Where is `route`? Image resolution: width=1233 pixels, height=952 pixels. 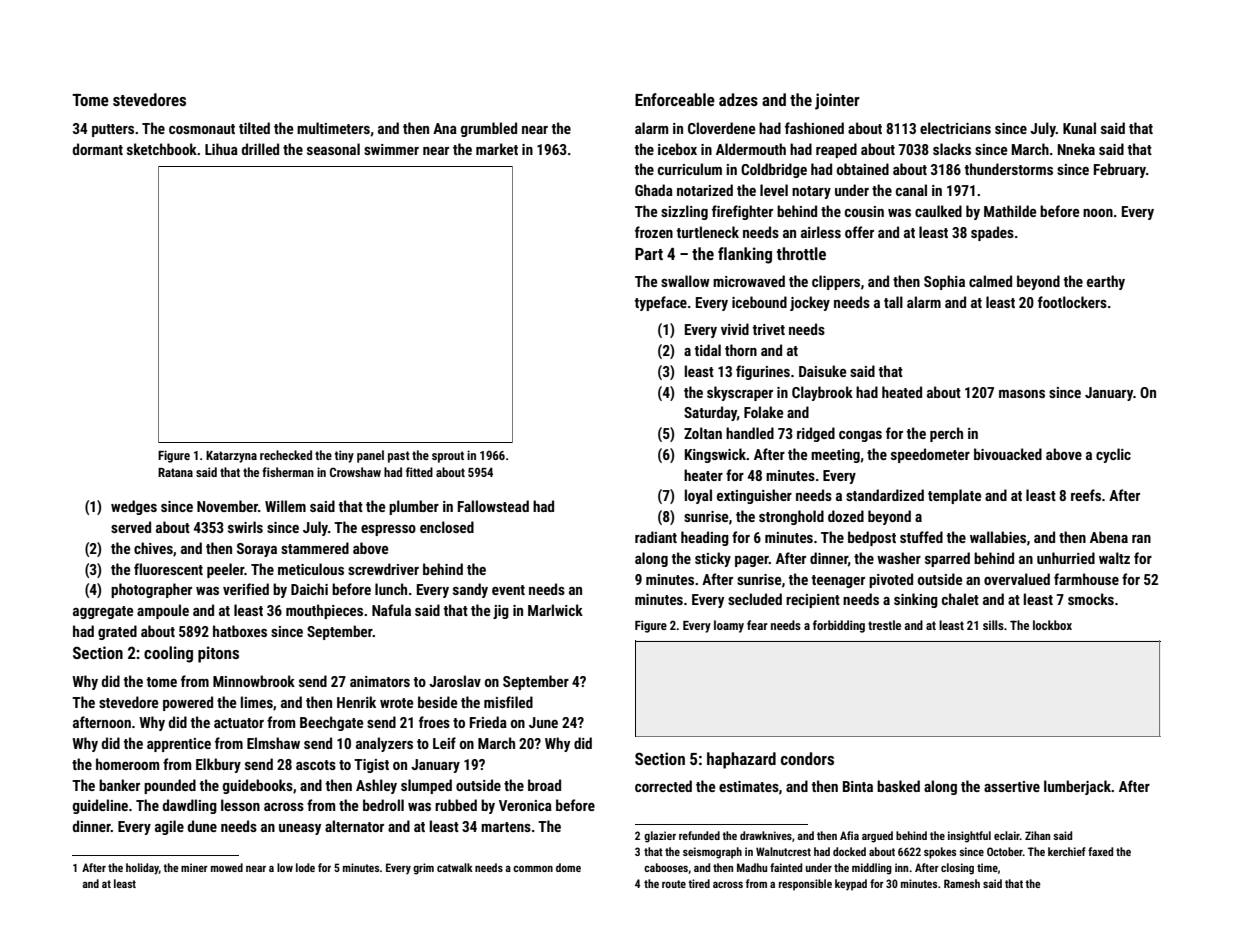
route is located at coordinates (674, 884).
